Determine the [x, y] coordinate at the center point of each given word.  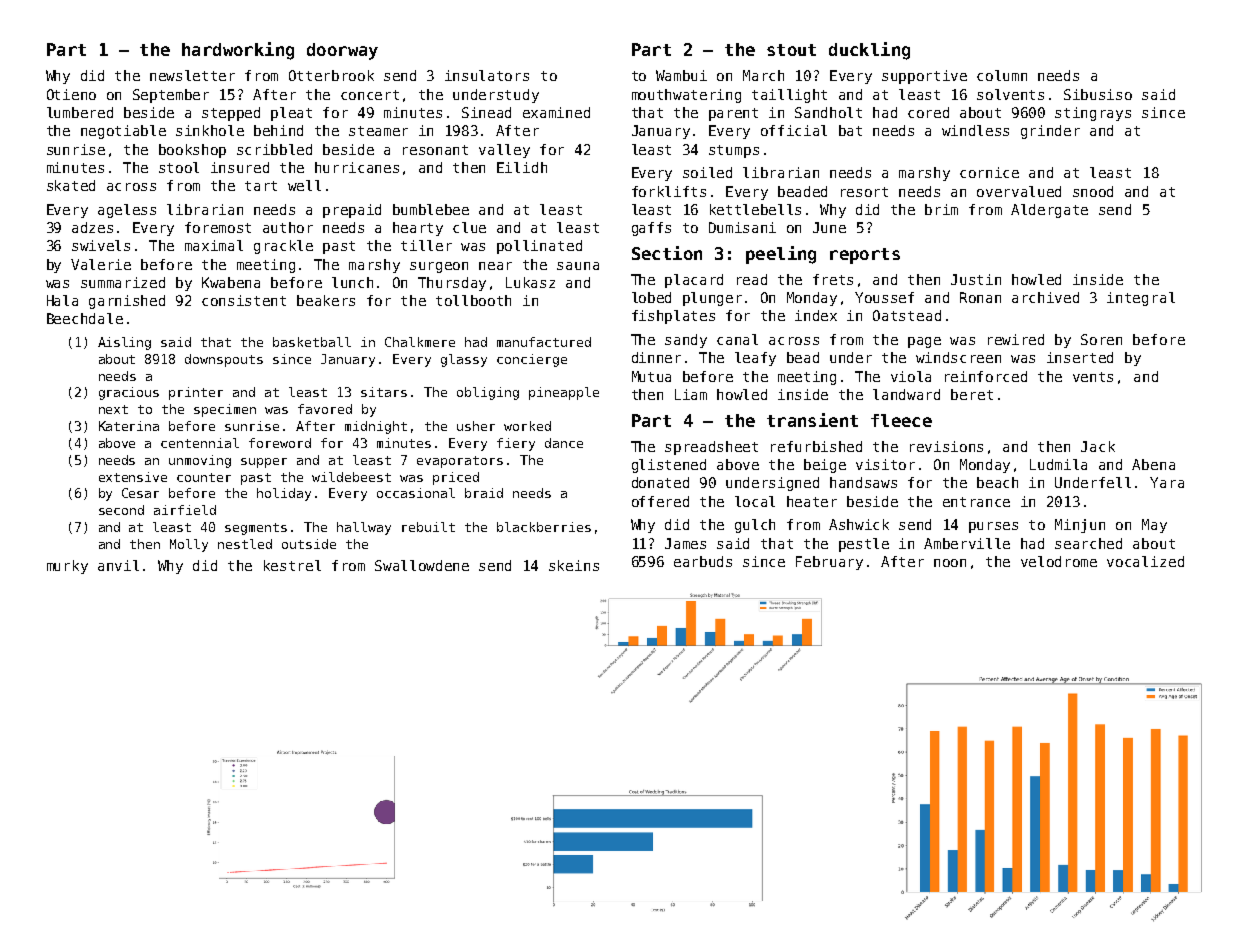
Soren [1101, 339]
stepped [231, 114]
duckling [869, 51]
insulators [487, 75]
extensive [133, 477]
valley [504, 151]
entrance [976, 502]
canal [737, 339]
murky [67, 567]
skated [71, 185]
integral [1141, 299]
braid [484, 493]
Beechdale [85, 318]
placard [694, 281]
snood [1093, 191]
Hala [62, 300]
